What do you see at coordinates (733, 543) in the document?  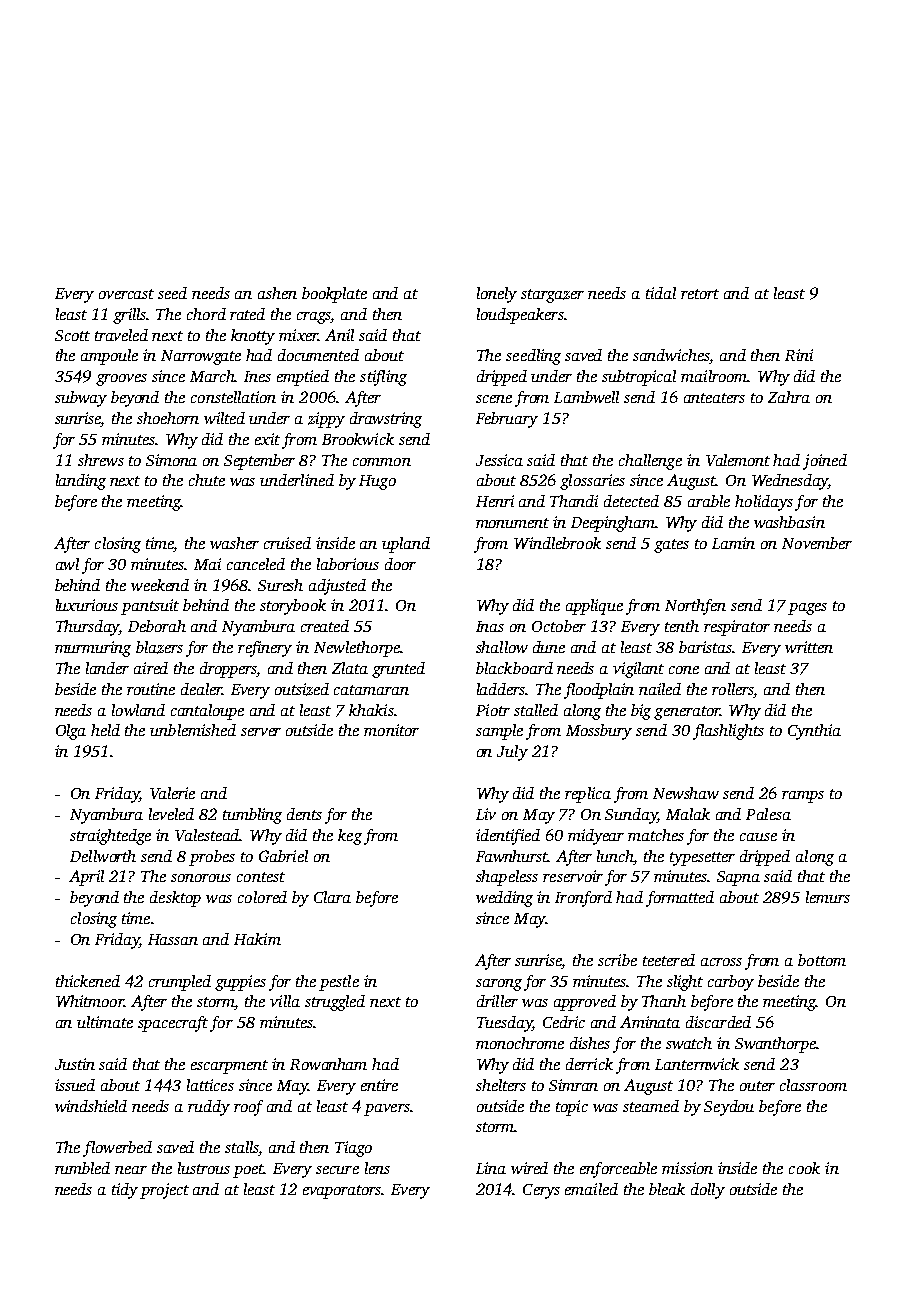 I see `Lamin` at bounding box center [733, 543].
